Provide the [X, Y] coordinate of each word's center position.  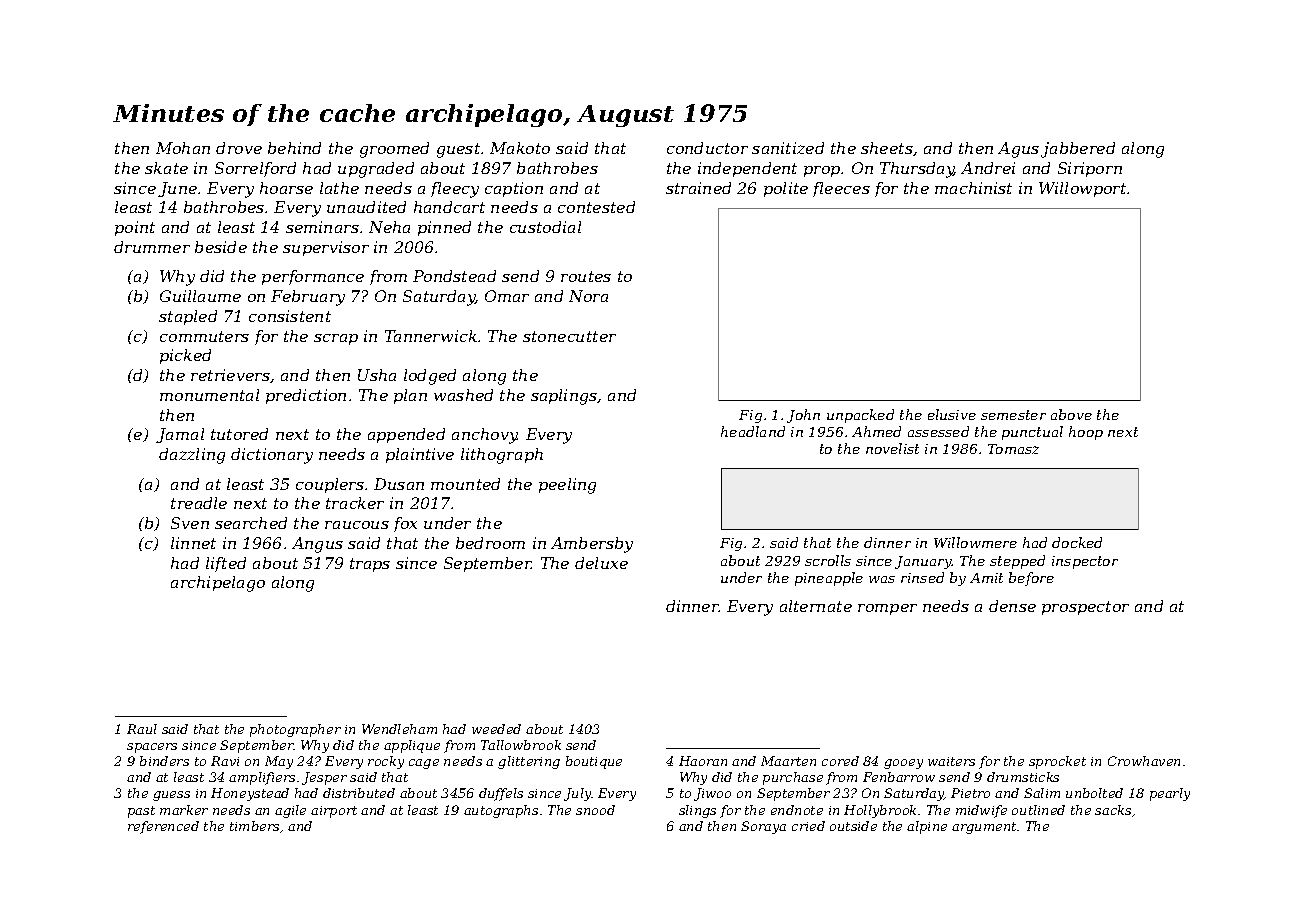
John [803, 416]
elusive [952, 414]
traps [370, 565]
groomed [394, 150]
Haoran [703, 761]
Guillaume [200, 296]
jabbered [1078, 150]
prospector [1085, 608]
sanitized [788, 148]
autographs [501, 811]
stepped [1017, 562]
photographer [295, 730]
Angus [317, 545]
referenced [163, 827]
